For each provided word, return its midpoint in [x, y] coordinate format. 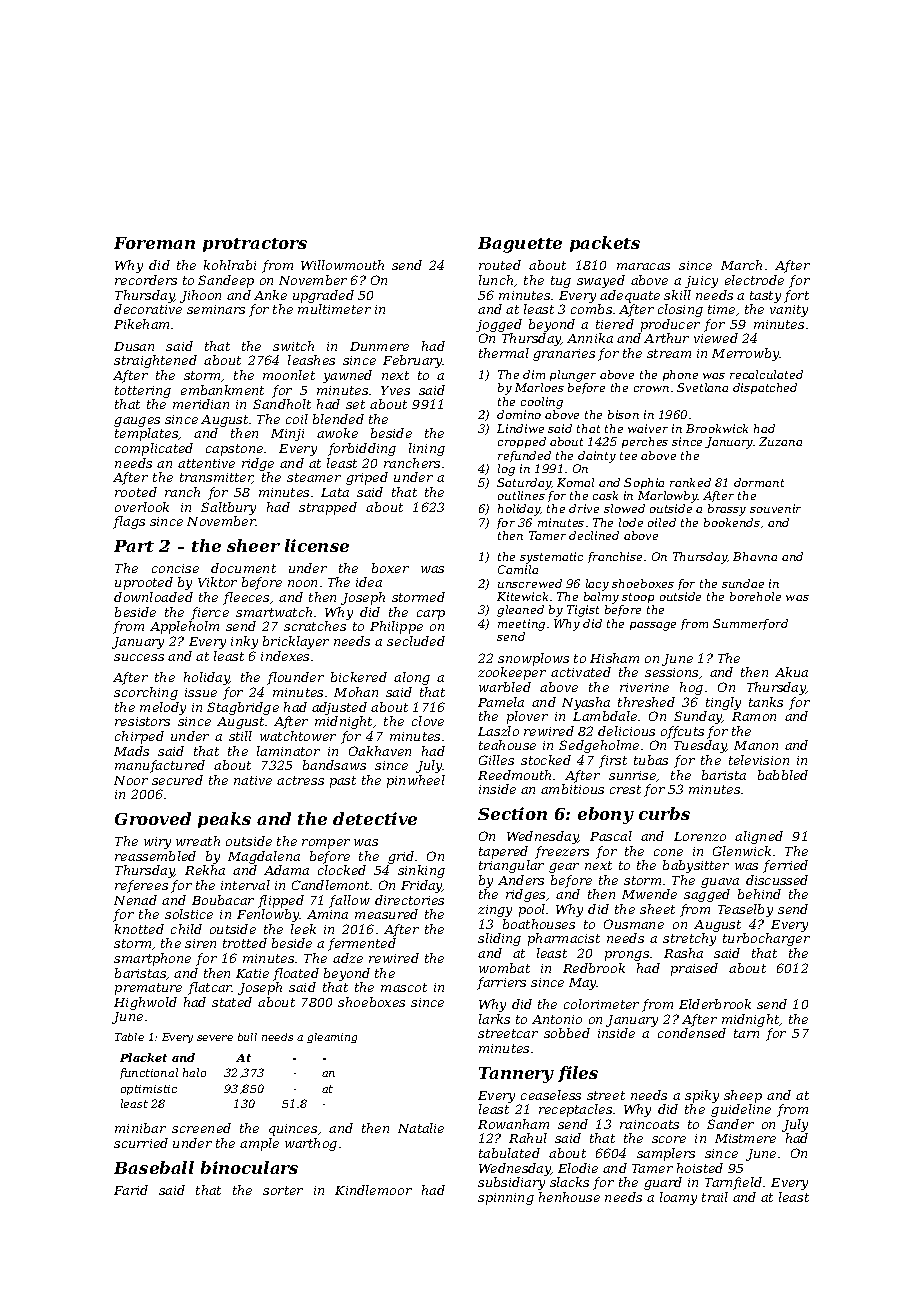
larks [494, 1019]
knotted [139, 929]
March [741, 265]
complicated [154, 449]
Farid [131, 1190]
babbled [783, 775]
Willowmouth [342, 265]
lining [427, 449]
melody [163, 708]
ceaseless [551, 1095]
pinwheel [416, 781]
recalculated [766, 374]
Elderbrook [715, 1004]
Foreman [154, 243]
